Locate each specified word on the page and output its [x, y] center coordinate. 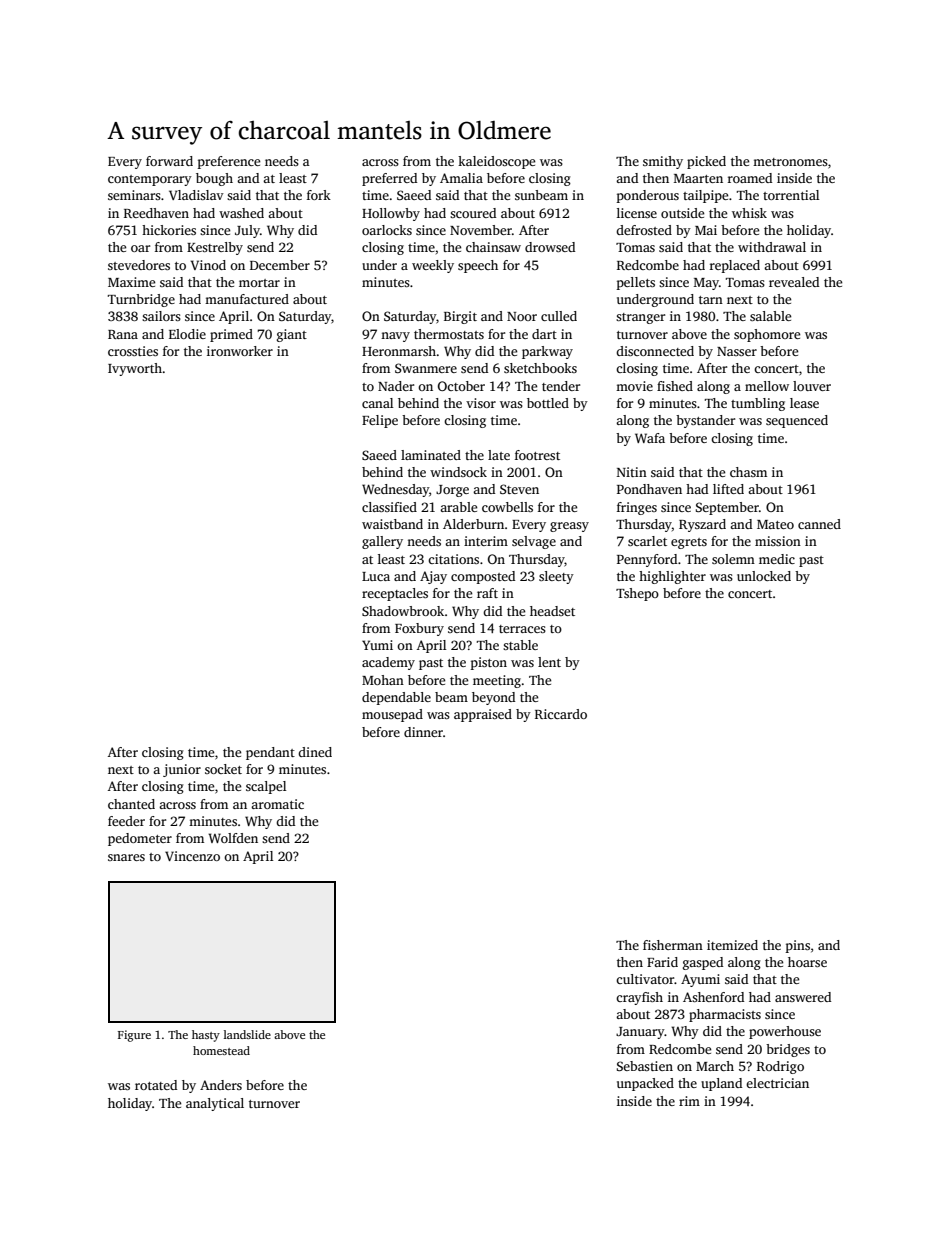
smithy [663, 162]
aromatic [277, 804]
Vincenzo [192, 856]
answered [803, 997]
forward [169, 161]
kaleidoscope [496, 162]
